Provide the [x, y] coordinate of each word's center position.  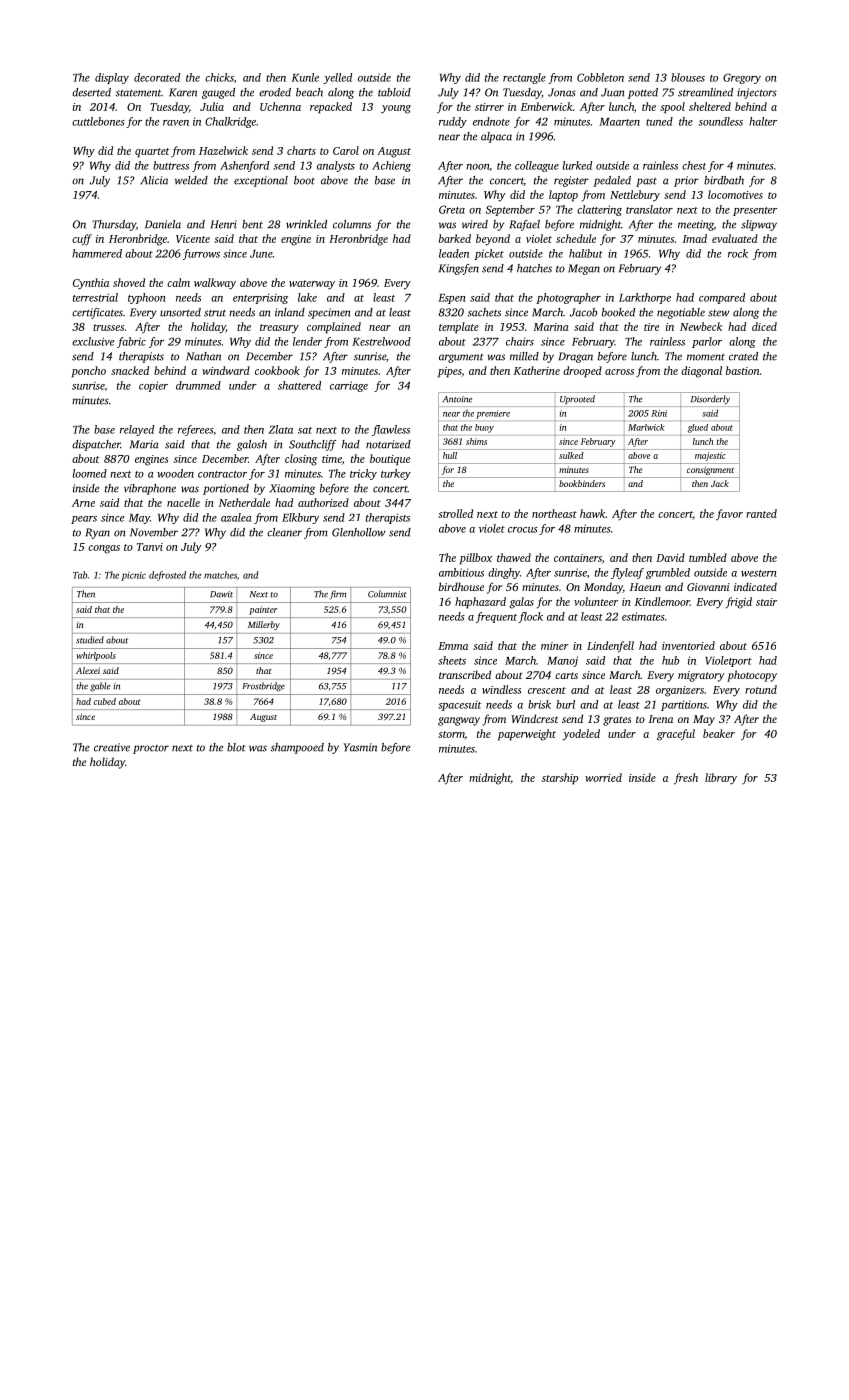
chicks [219, 77]
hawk [593, 513]
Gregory [742, 78]
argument [461, 358]
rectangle [524, 78]
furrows [201, 254]
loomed [89, 473]
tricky [363, 474]
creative [112, 747]
